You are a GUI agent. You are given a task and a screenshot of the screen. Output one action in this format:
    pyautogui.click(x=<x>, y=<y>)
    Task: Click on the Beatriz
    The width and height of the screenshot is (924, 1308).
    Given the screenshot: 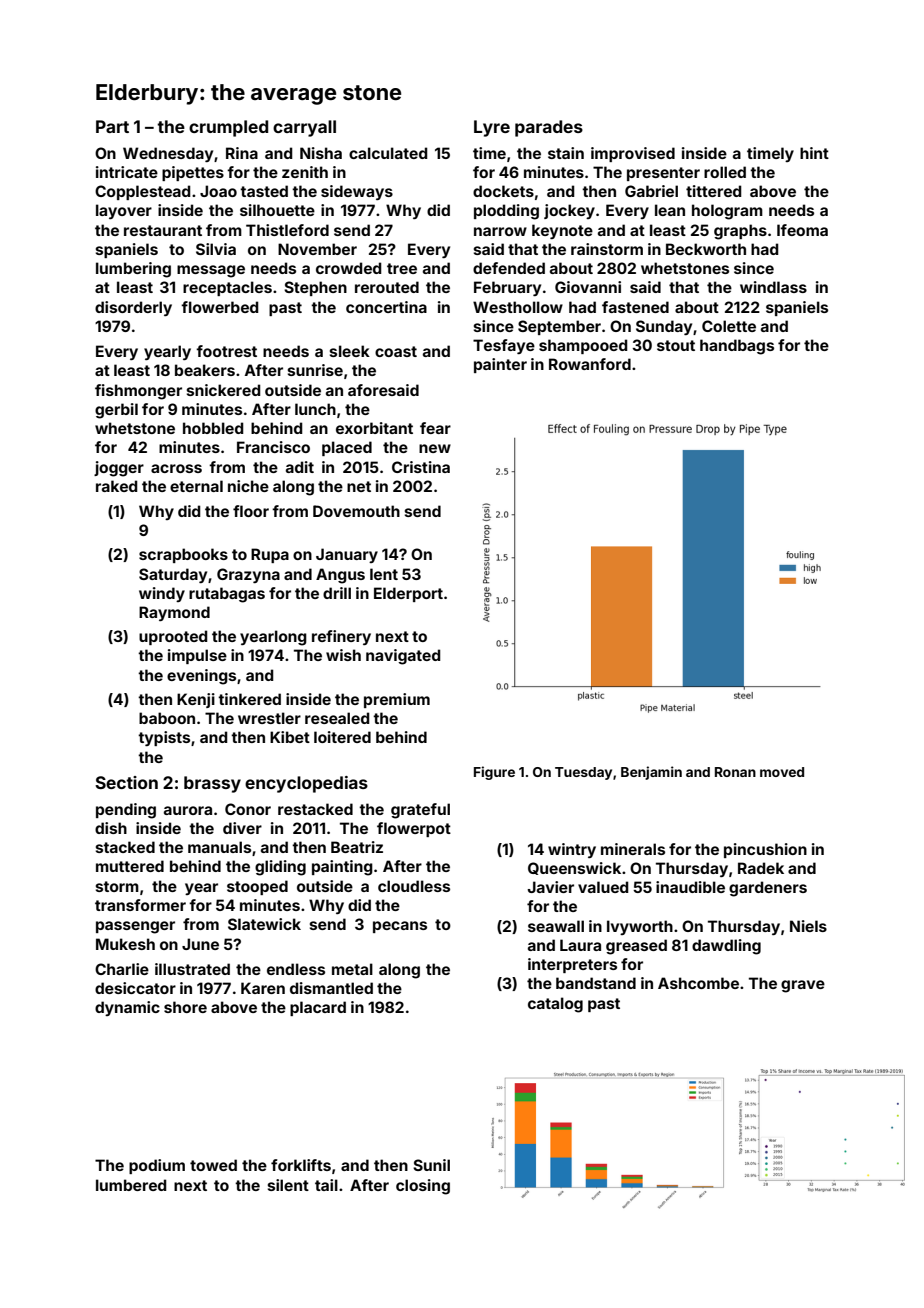 What is the action you would take?
    pyautogui.click(x=357, y=847)
